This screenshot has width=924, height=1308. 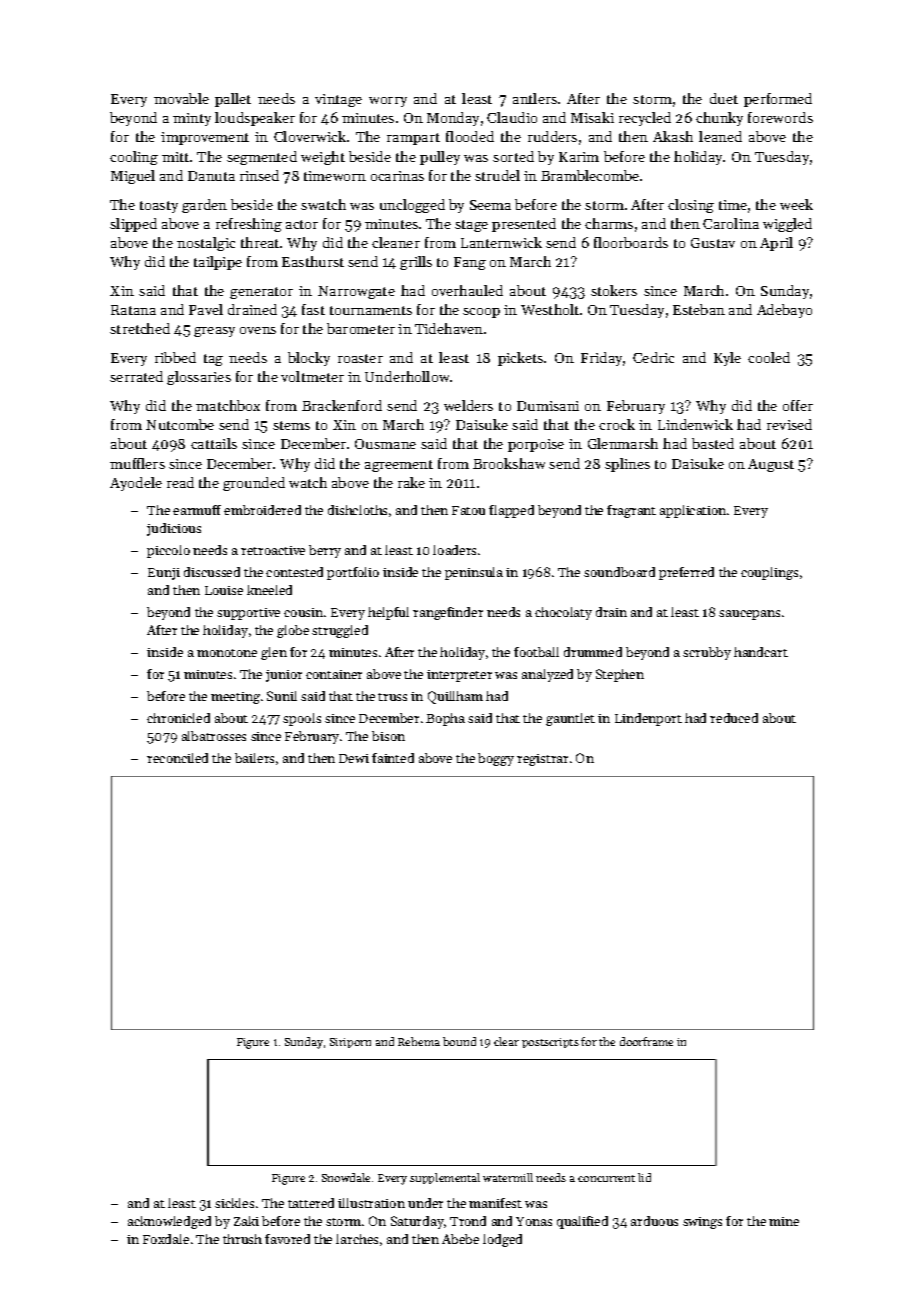 What do you see at coordinates (166, 1239) in the screenshot?
I see `Foxdale` at bounding box center [166, 1239].
